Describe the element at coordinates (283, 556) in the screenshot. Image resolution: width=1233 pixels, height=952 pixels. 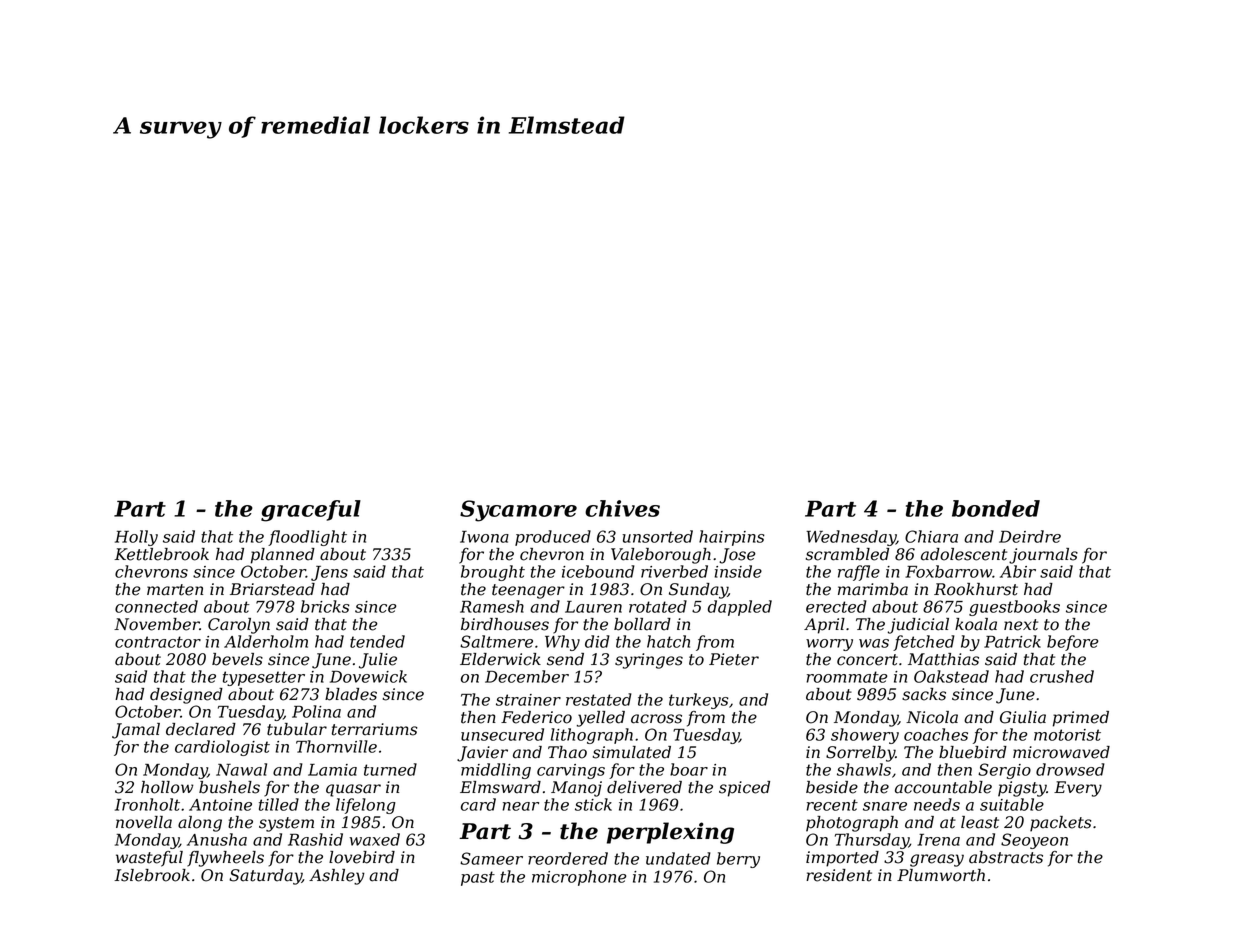
I see `planned` at that location.
